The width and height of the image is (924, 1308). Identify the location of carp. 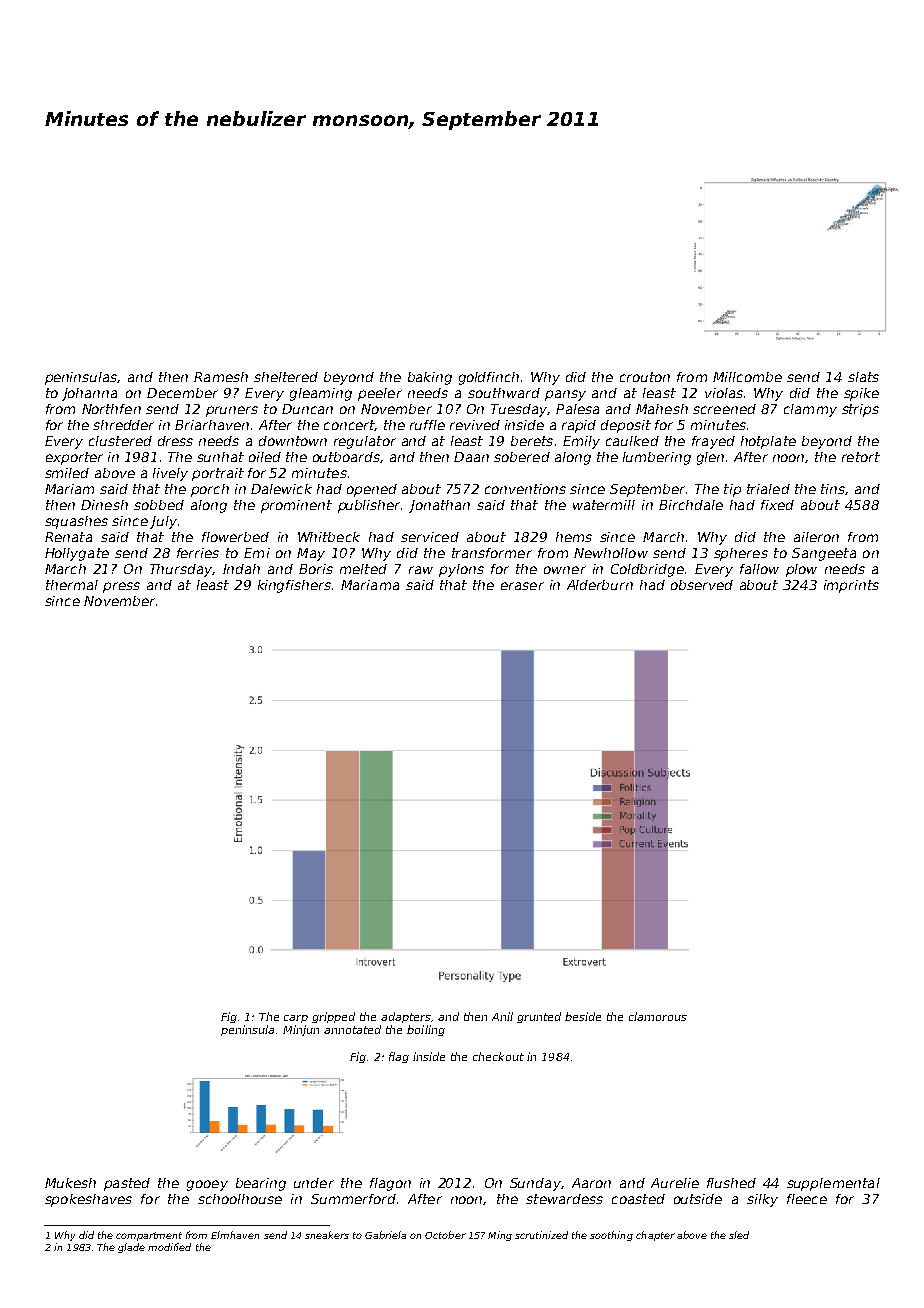
(296, 1019).
